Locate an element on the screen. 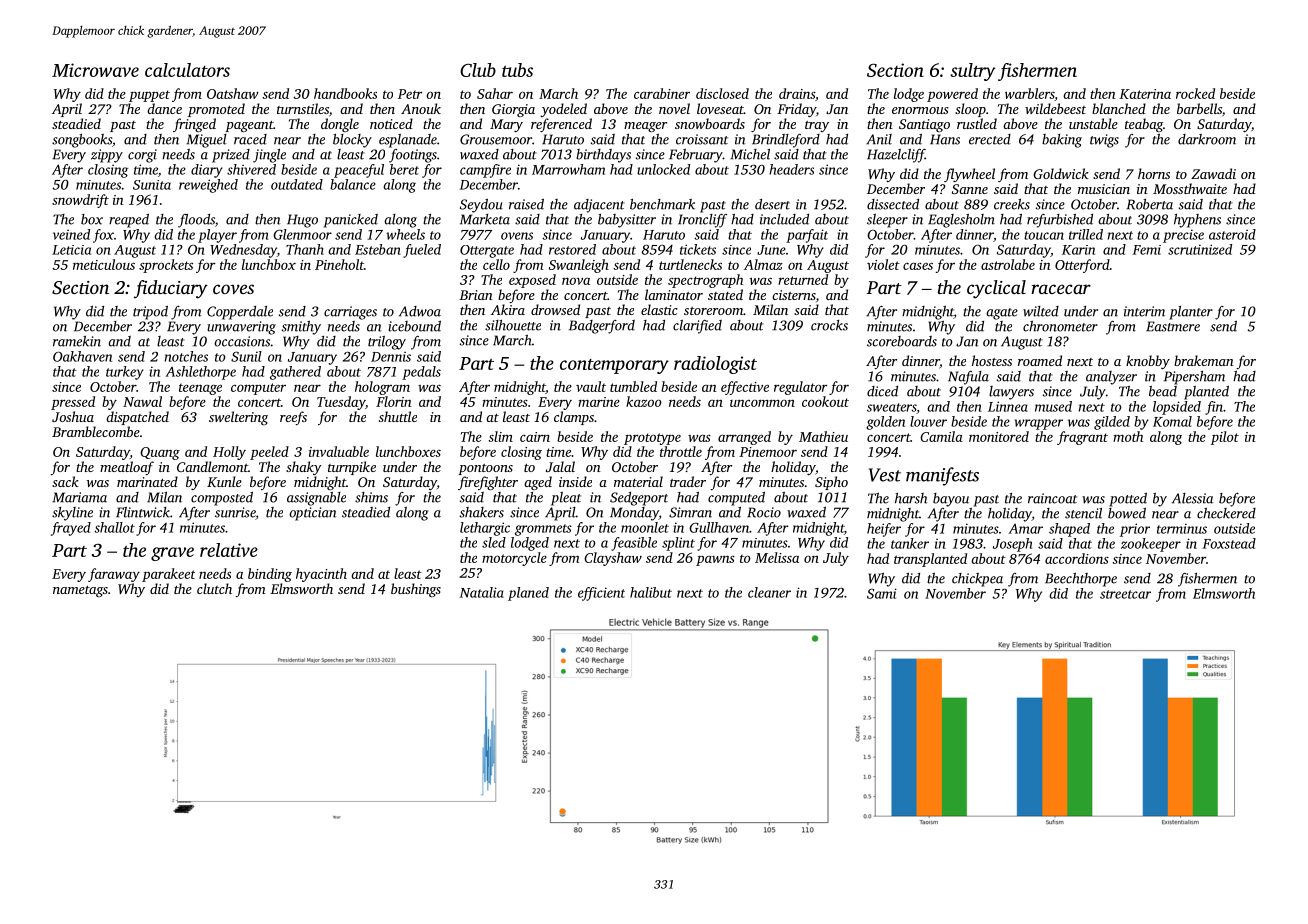 This screenshot has width=1308, height=924. zookeeper is located at coordinates (1151, 545).
